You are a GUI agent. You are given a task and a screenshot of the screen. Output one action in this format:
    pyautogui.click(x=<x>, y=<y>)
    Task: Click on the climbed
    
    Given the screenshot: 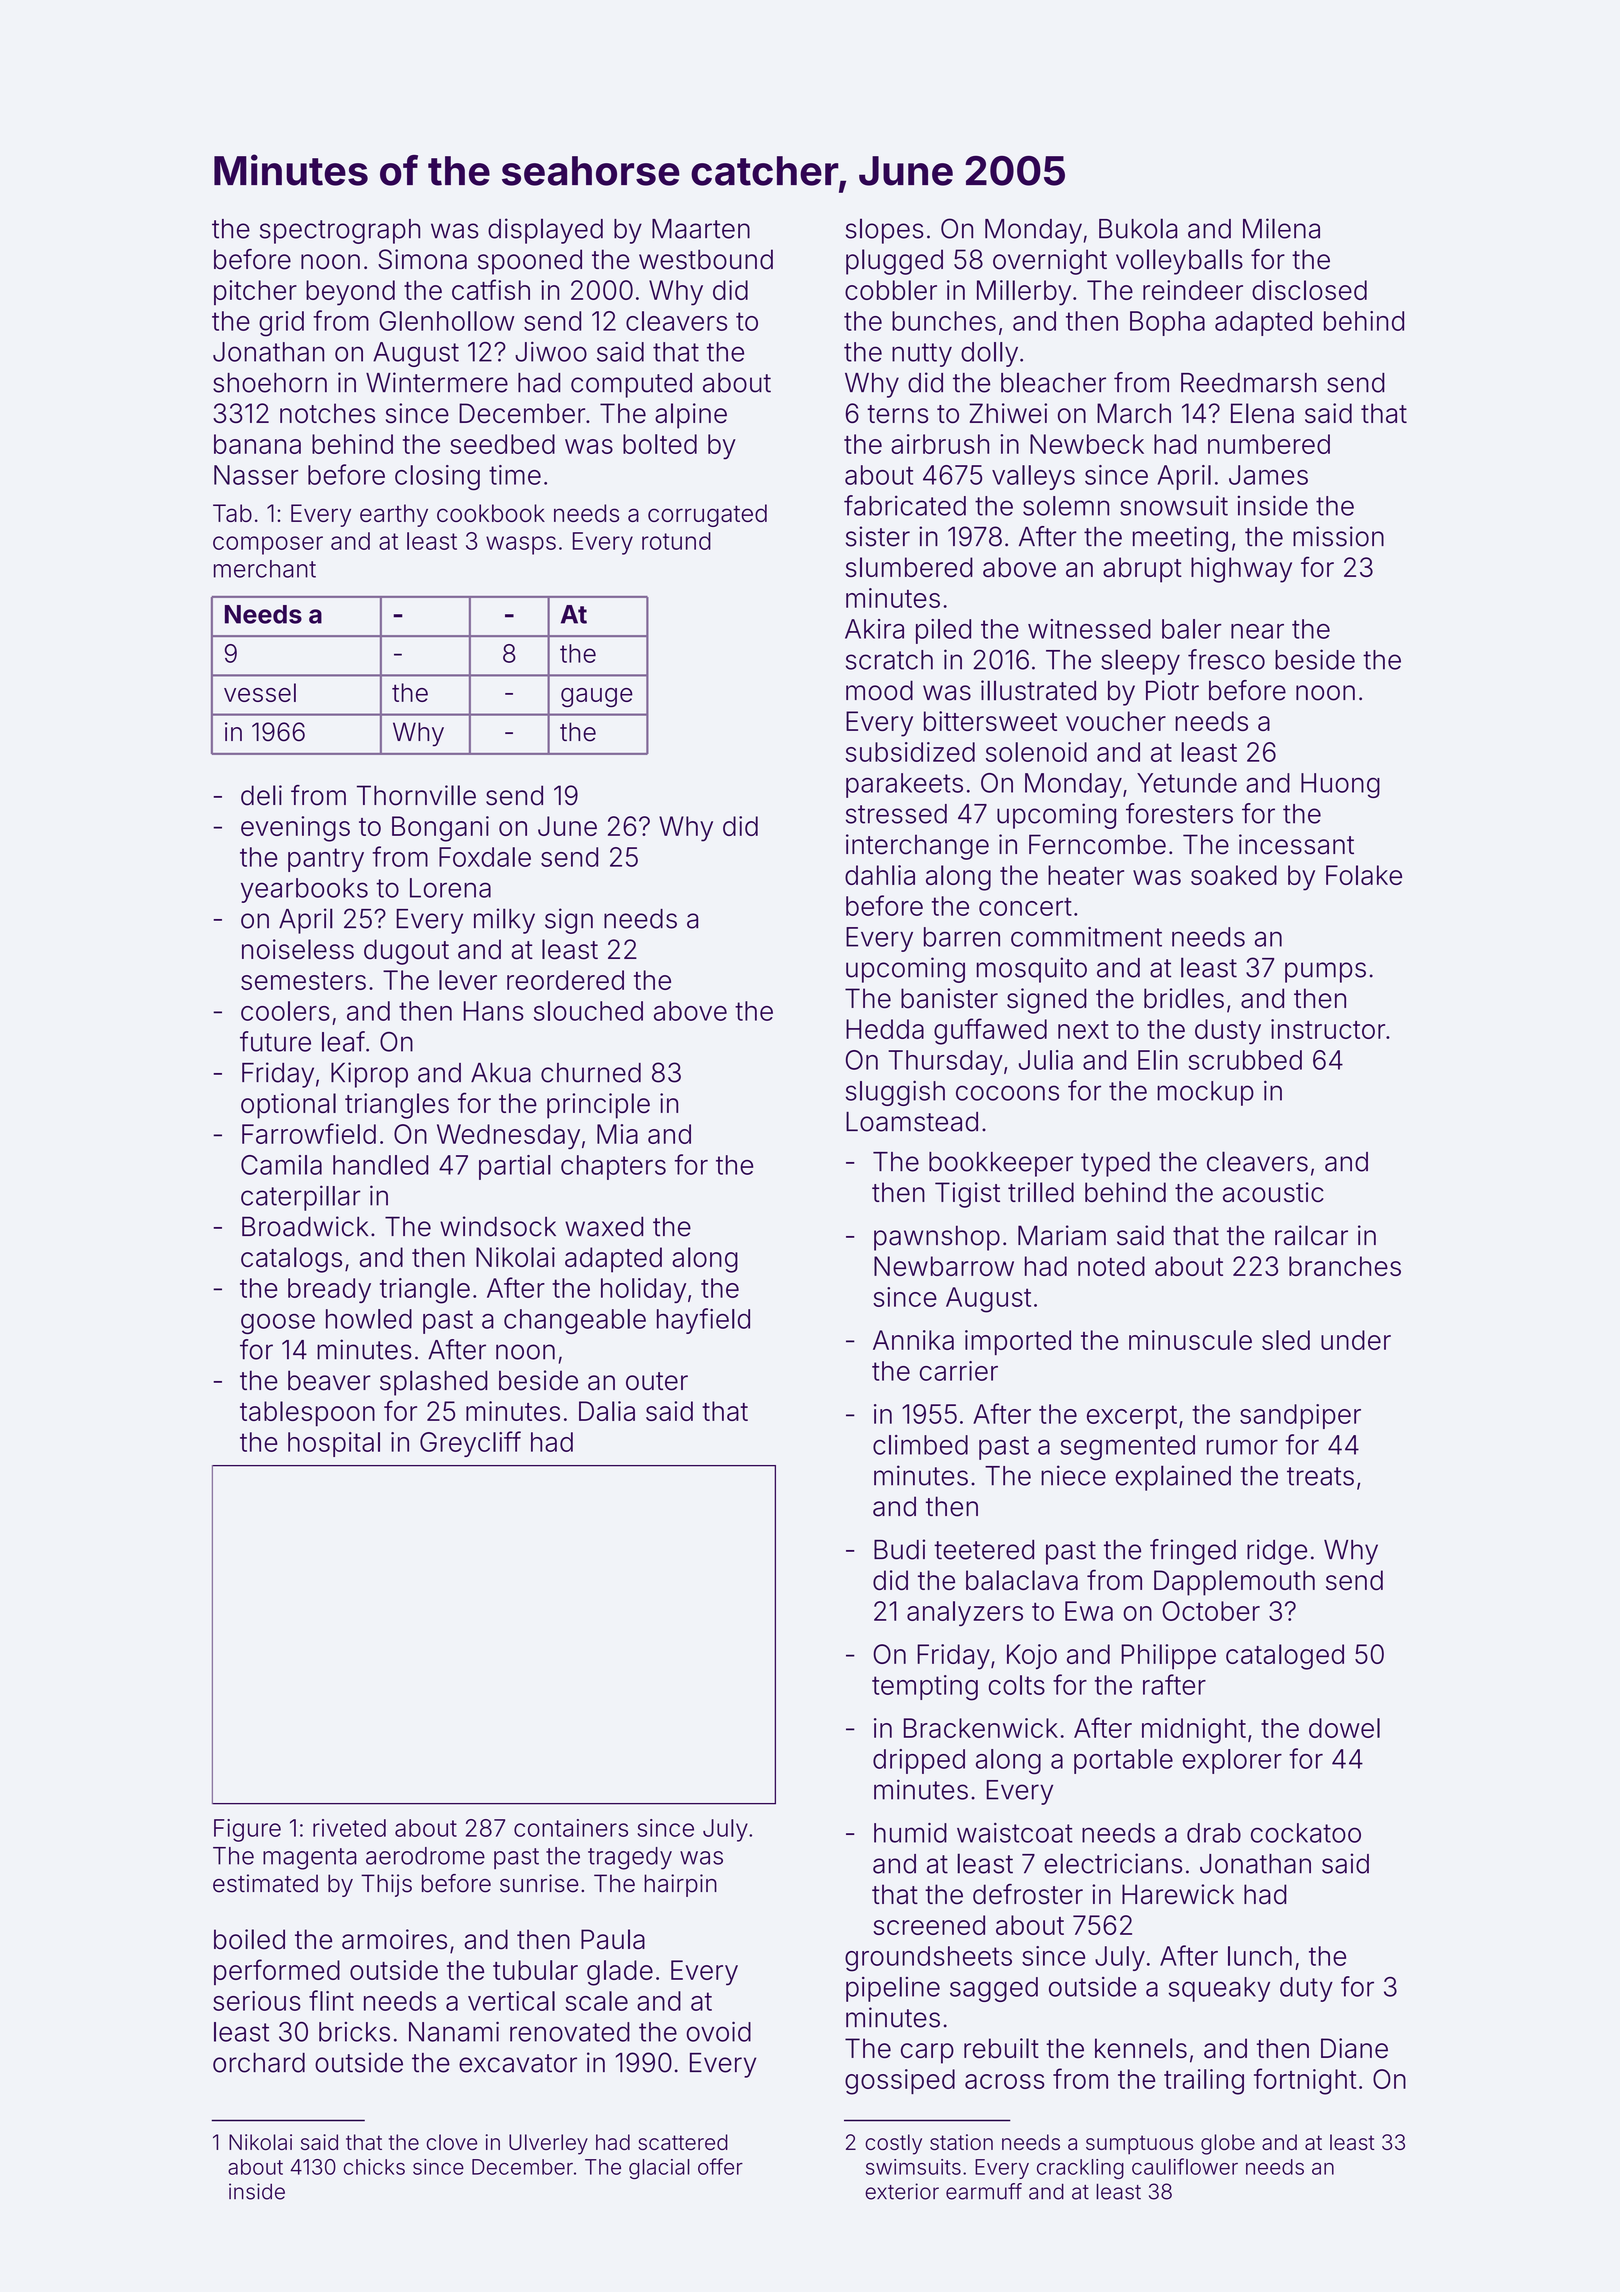 What is the action you would take?
    pyautogui.click(x=920, y=1445)
